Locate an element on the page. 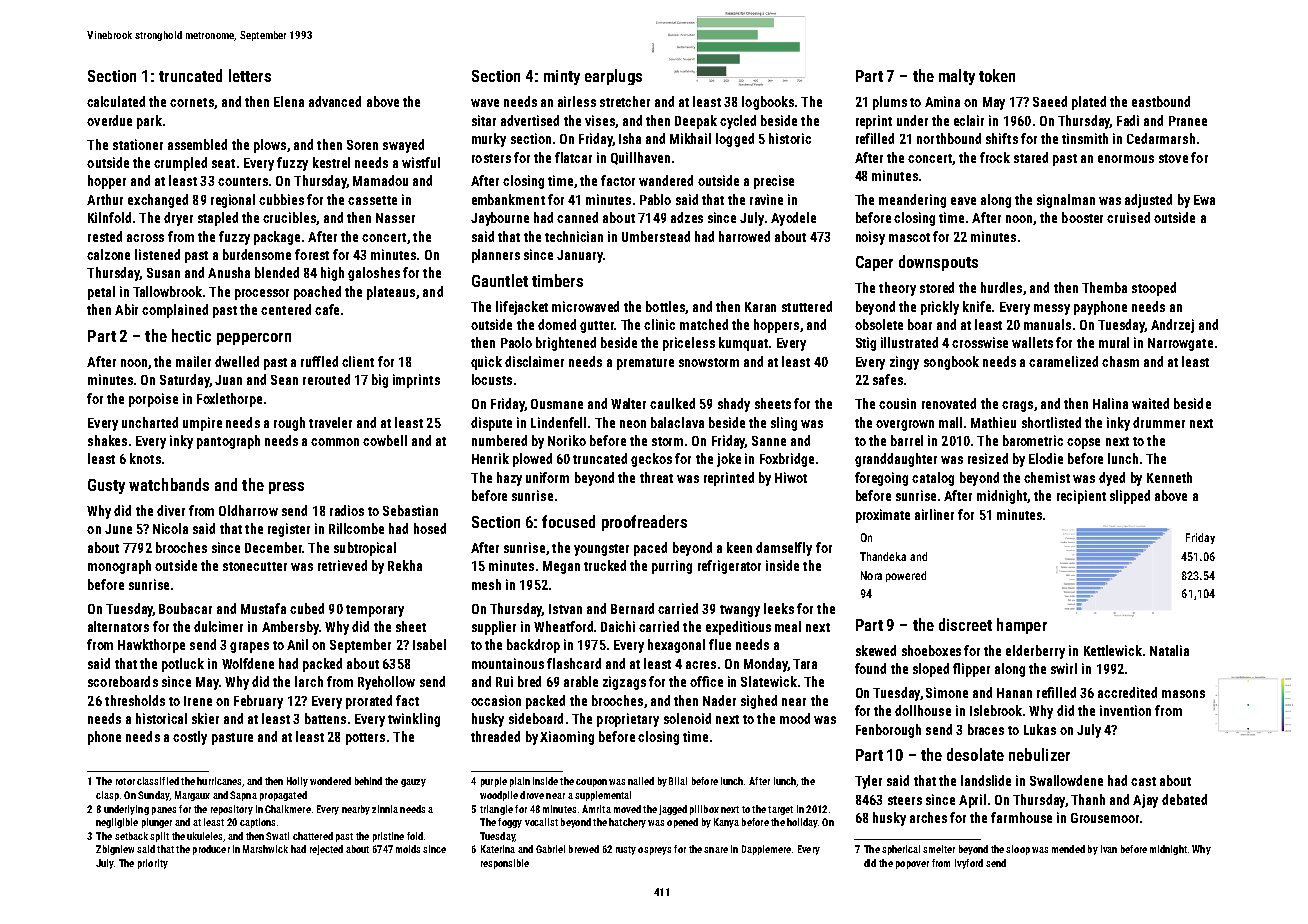  meandering is located at coordinates (912, 201).
